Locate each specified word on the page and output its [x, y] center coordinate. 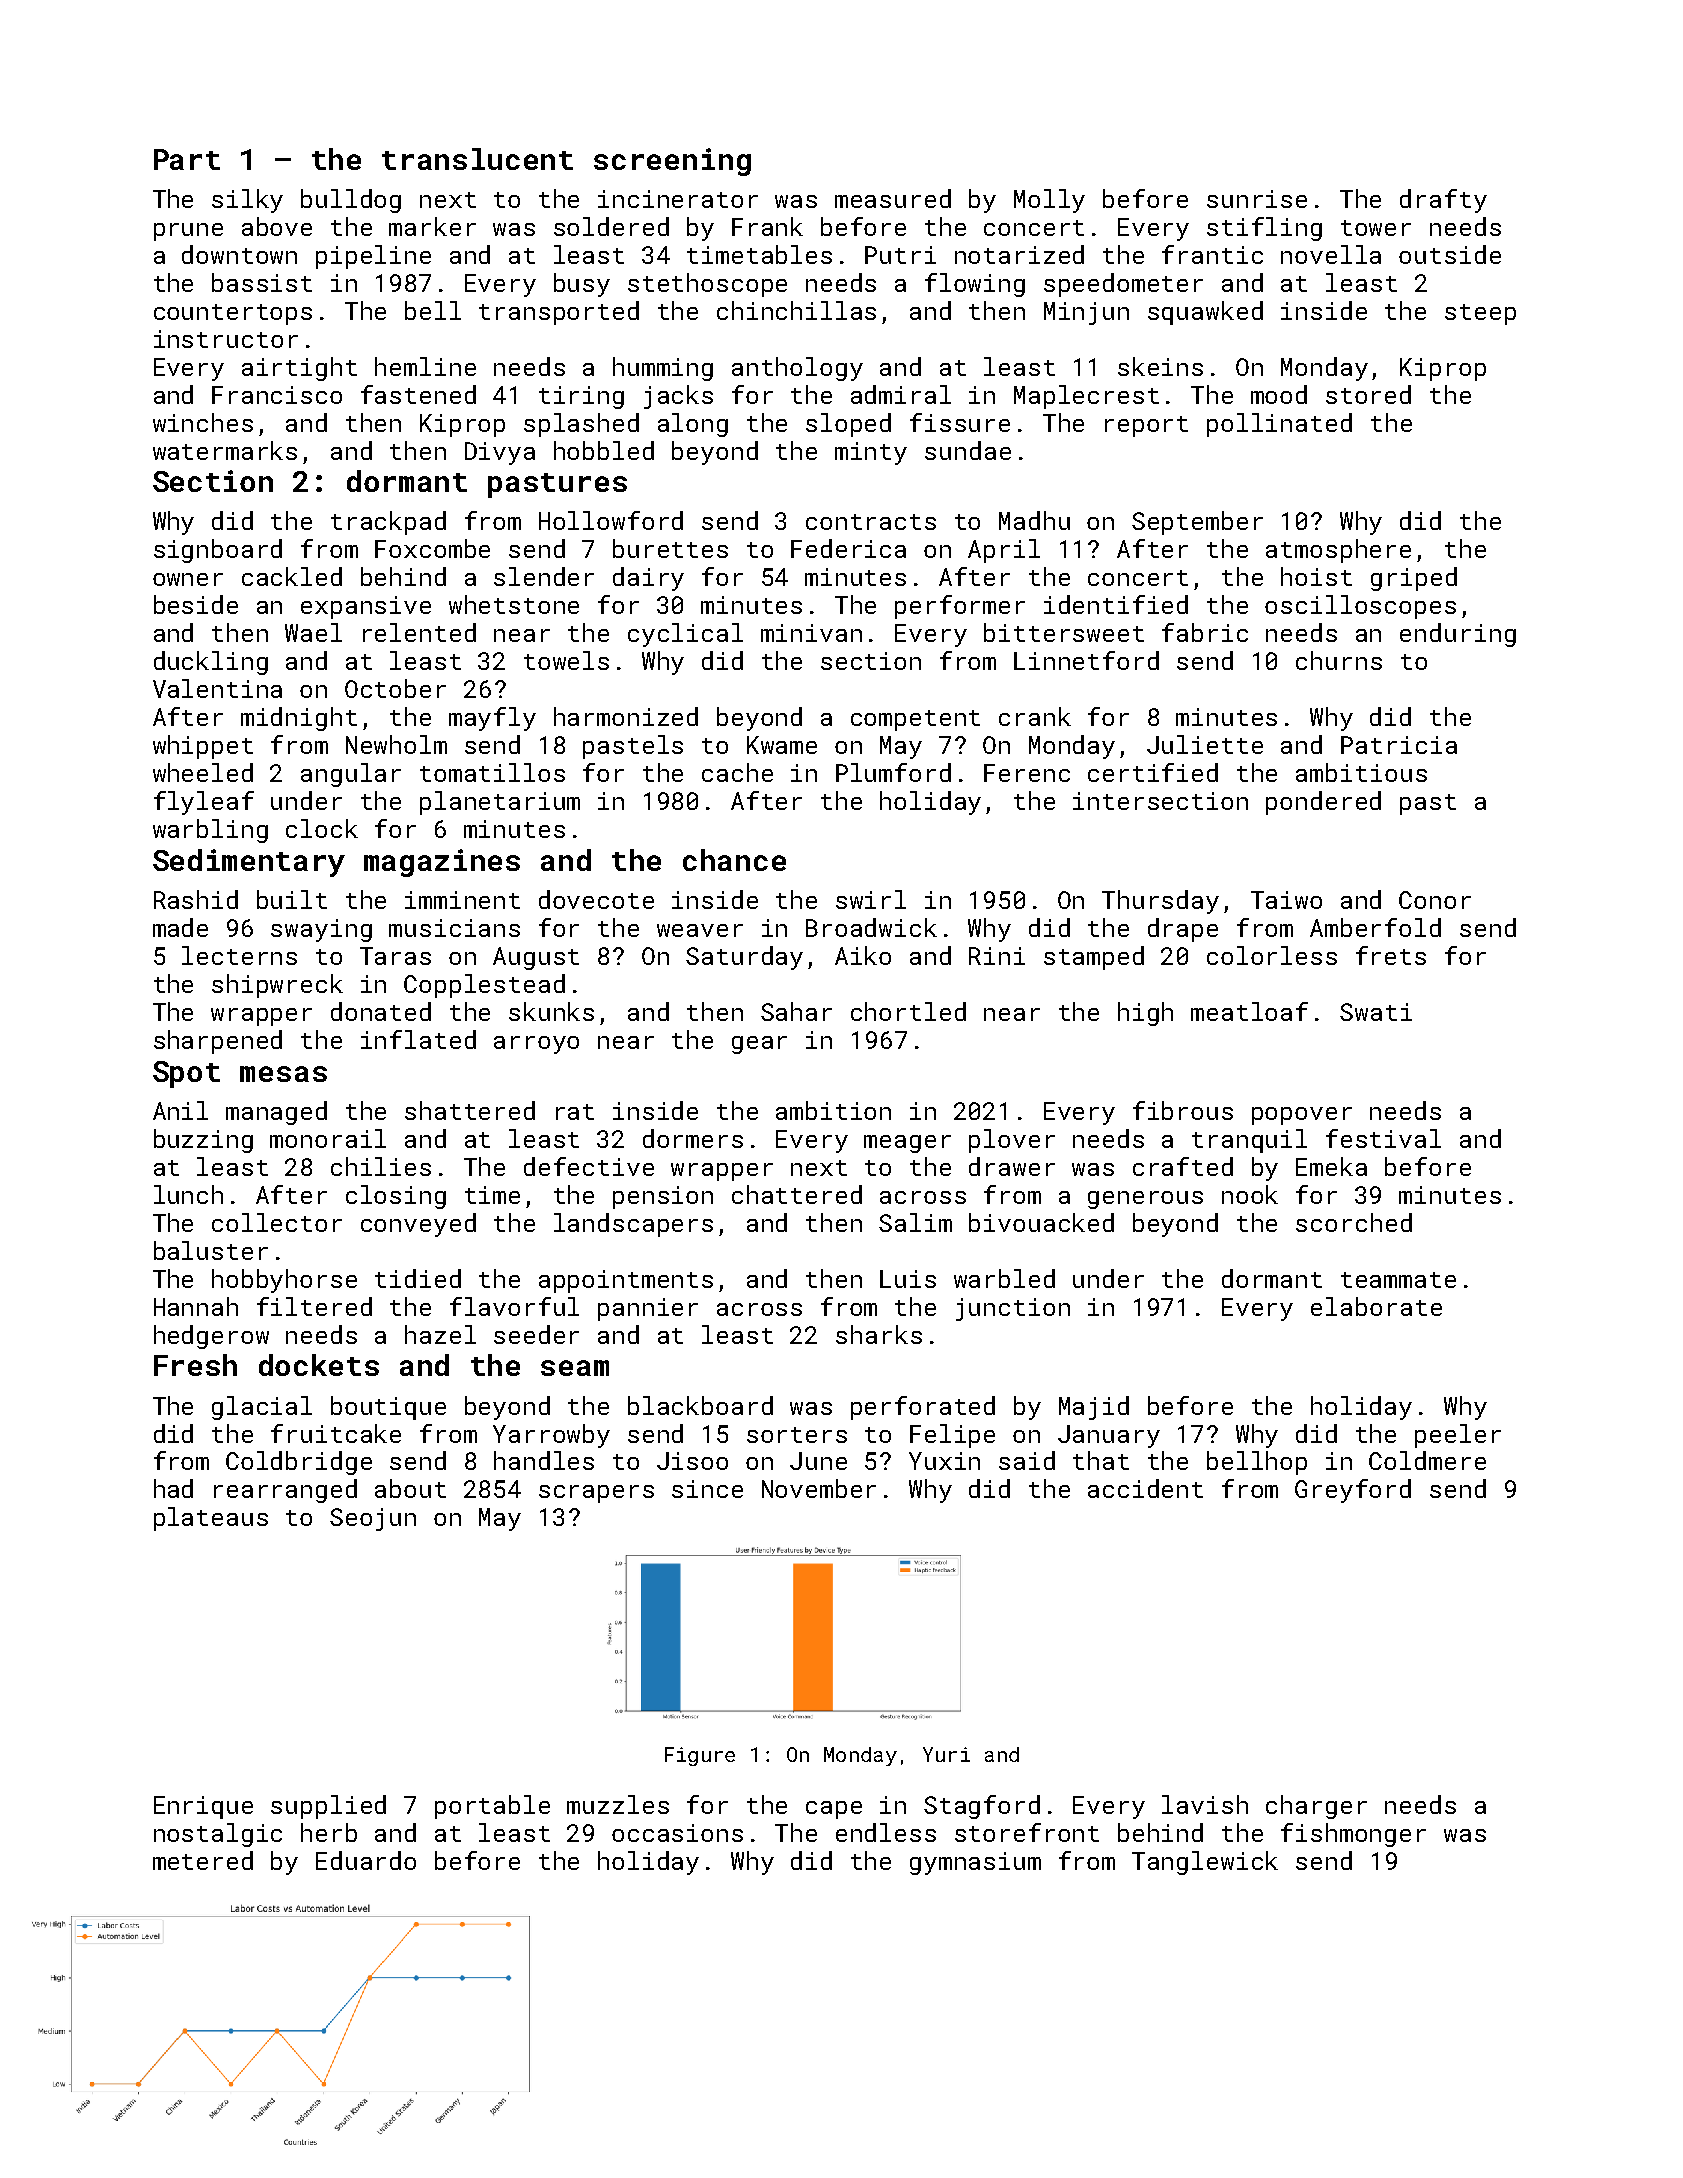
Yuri [946, 1754]
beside [196, 604]
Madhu [1034, 520]
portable [492, 1807]
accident [1145, 1488]
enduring [1458, 635]
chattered [797, 1194]
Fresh [195, 1365]
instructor [226, 339]
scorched [1354, 1222]
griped [1414, 579]
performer [960, 607]
